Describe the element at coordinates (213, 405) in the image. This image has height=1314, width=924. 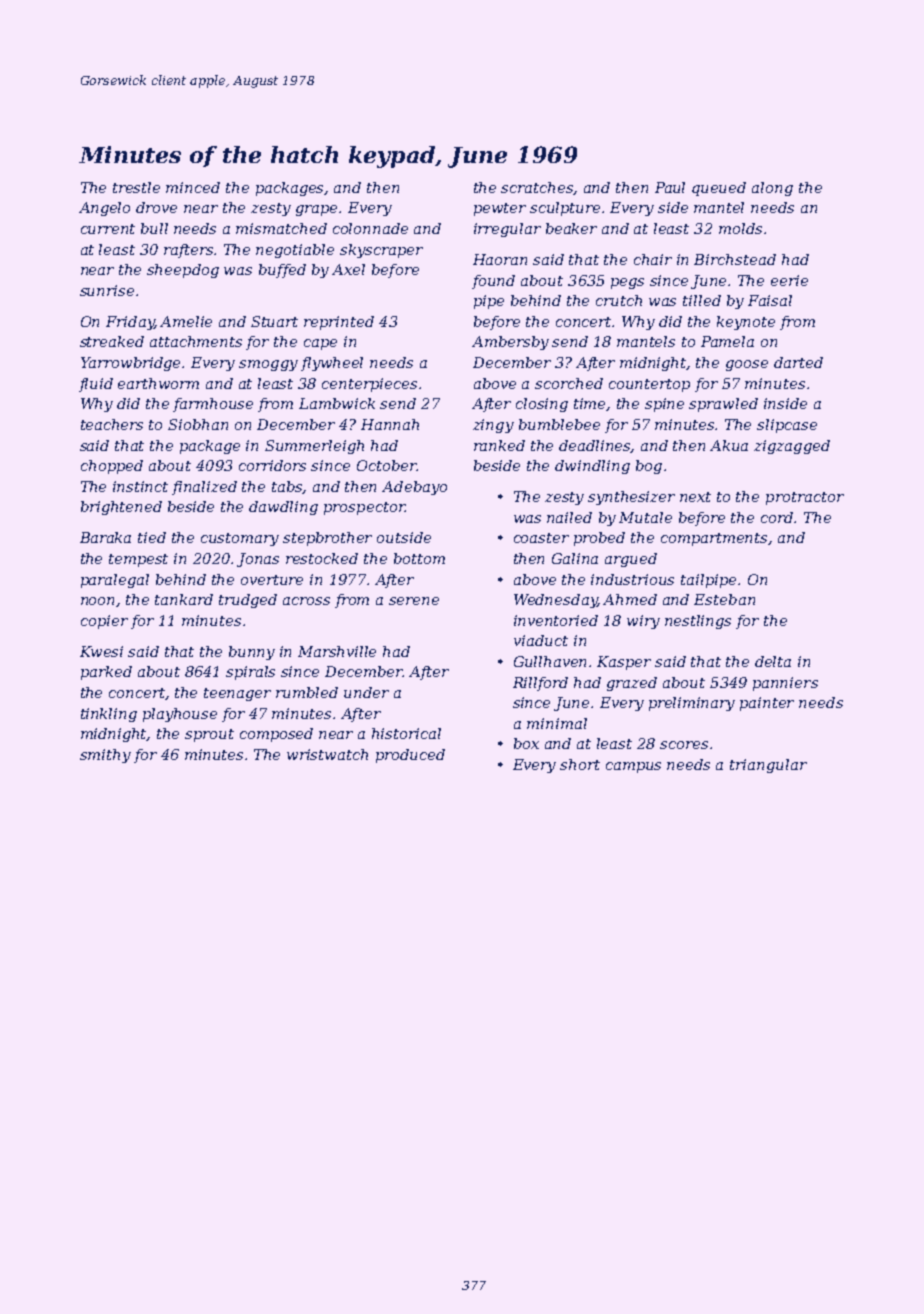
I see `farmhouse` at that location.
